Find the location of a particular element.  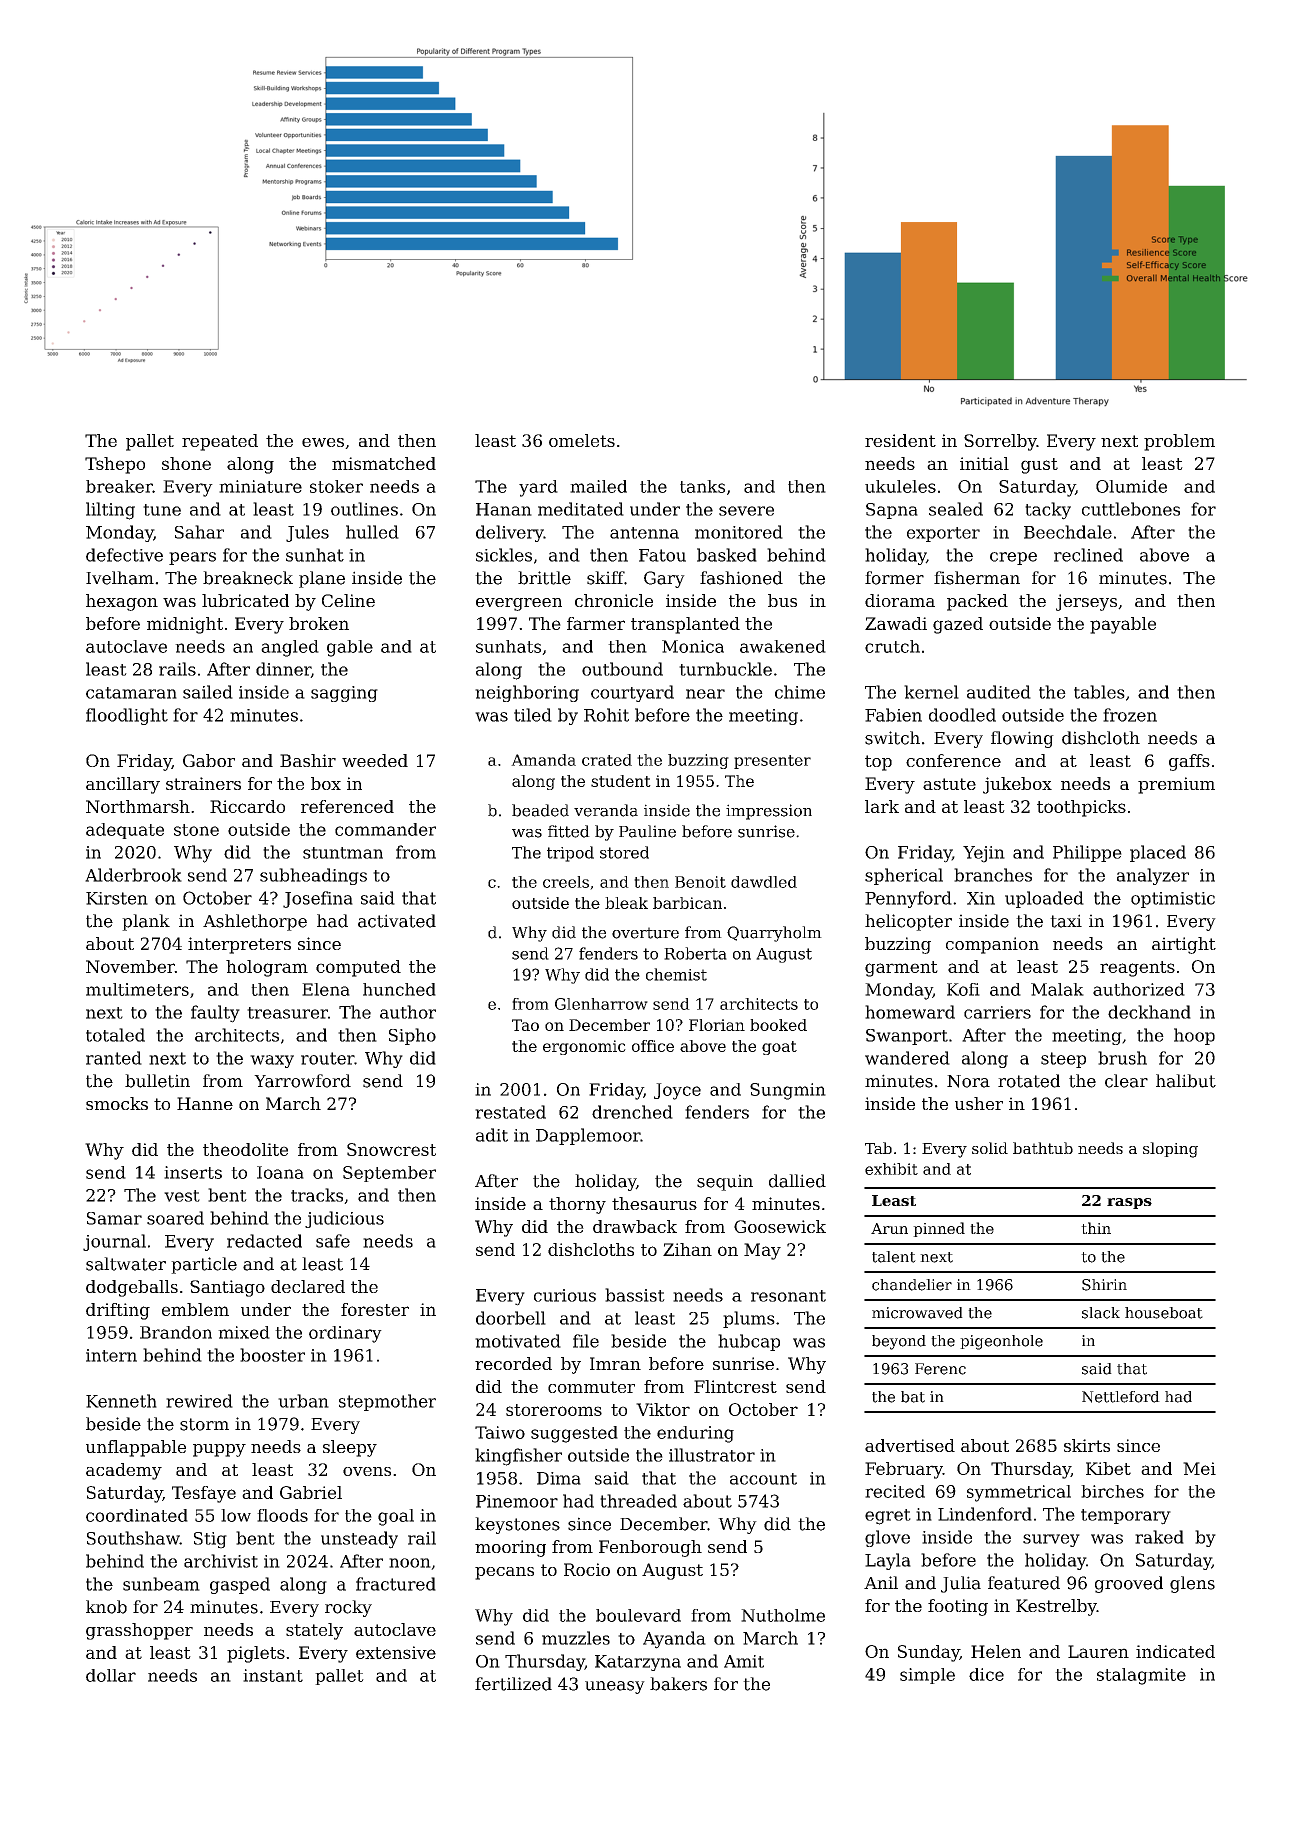

problem is located at coordinates (1179, 442).
